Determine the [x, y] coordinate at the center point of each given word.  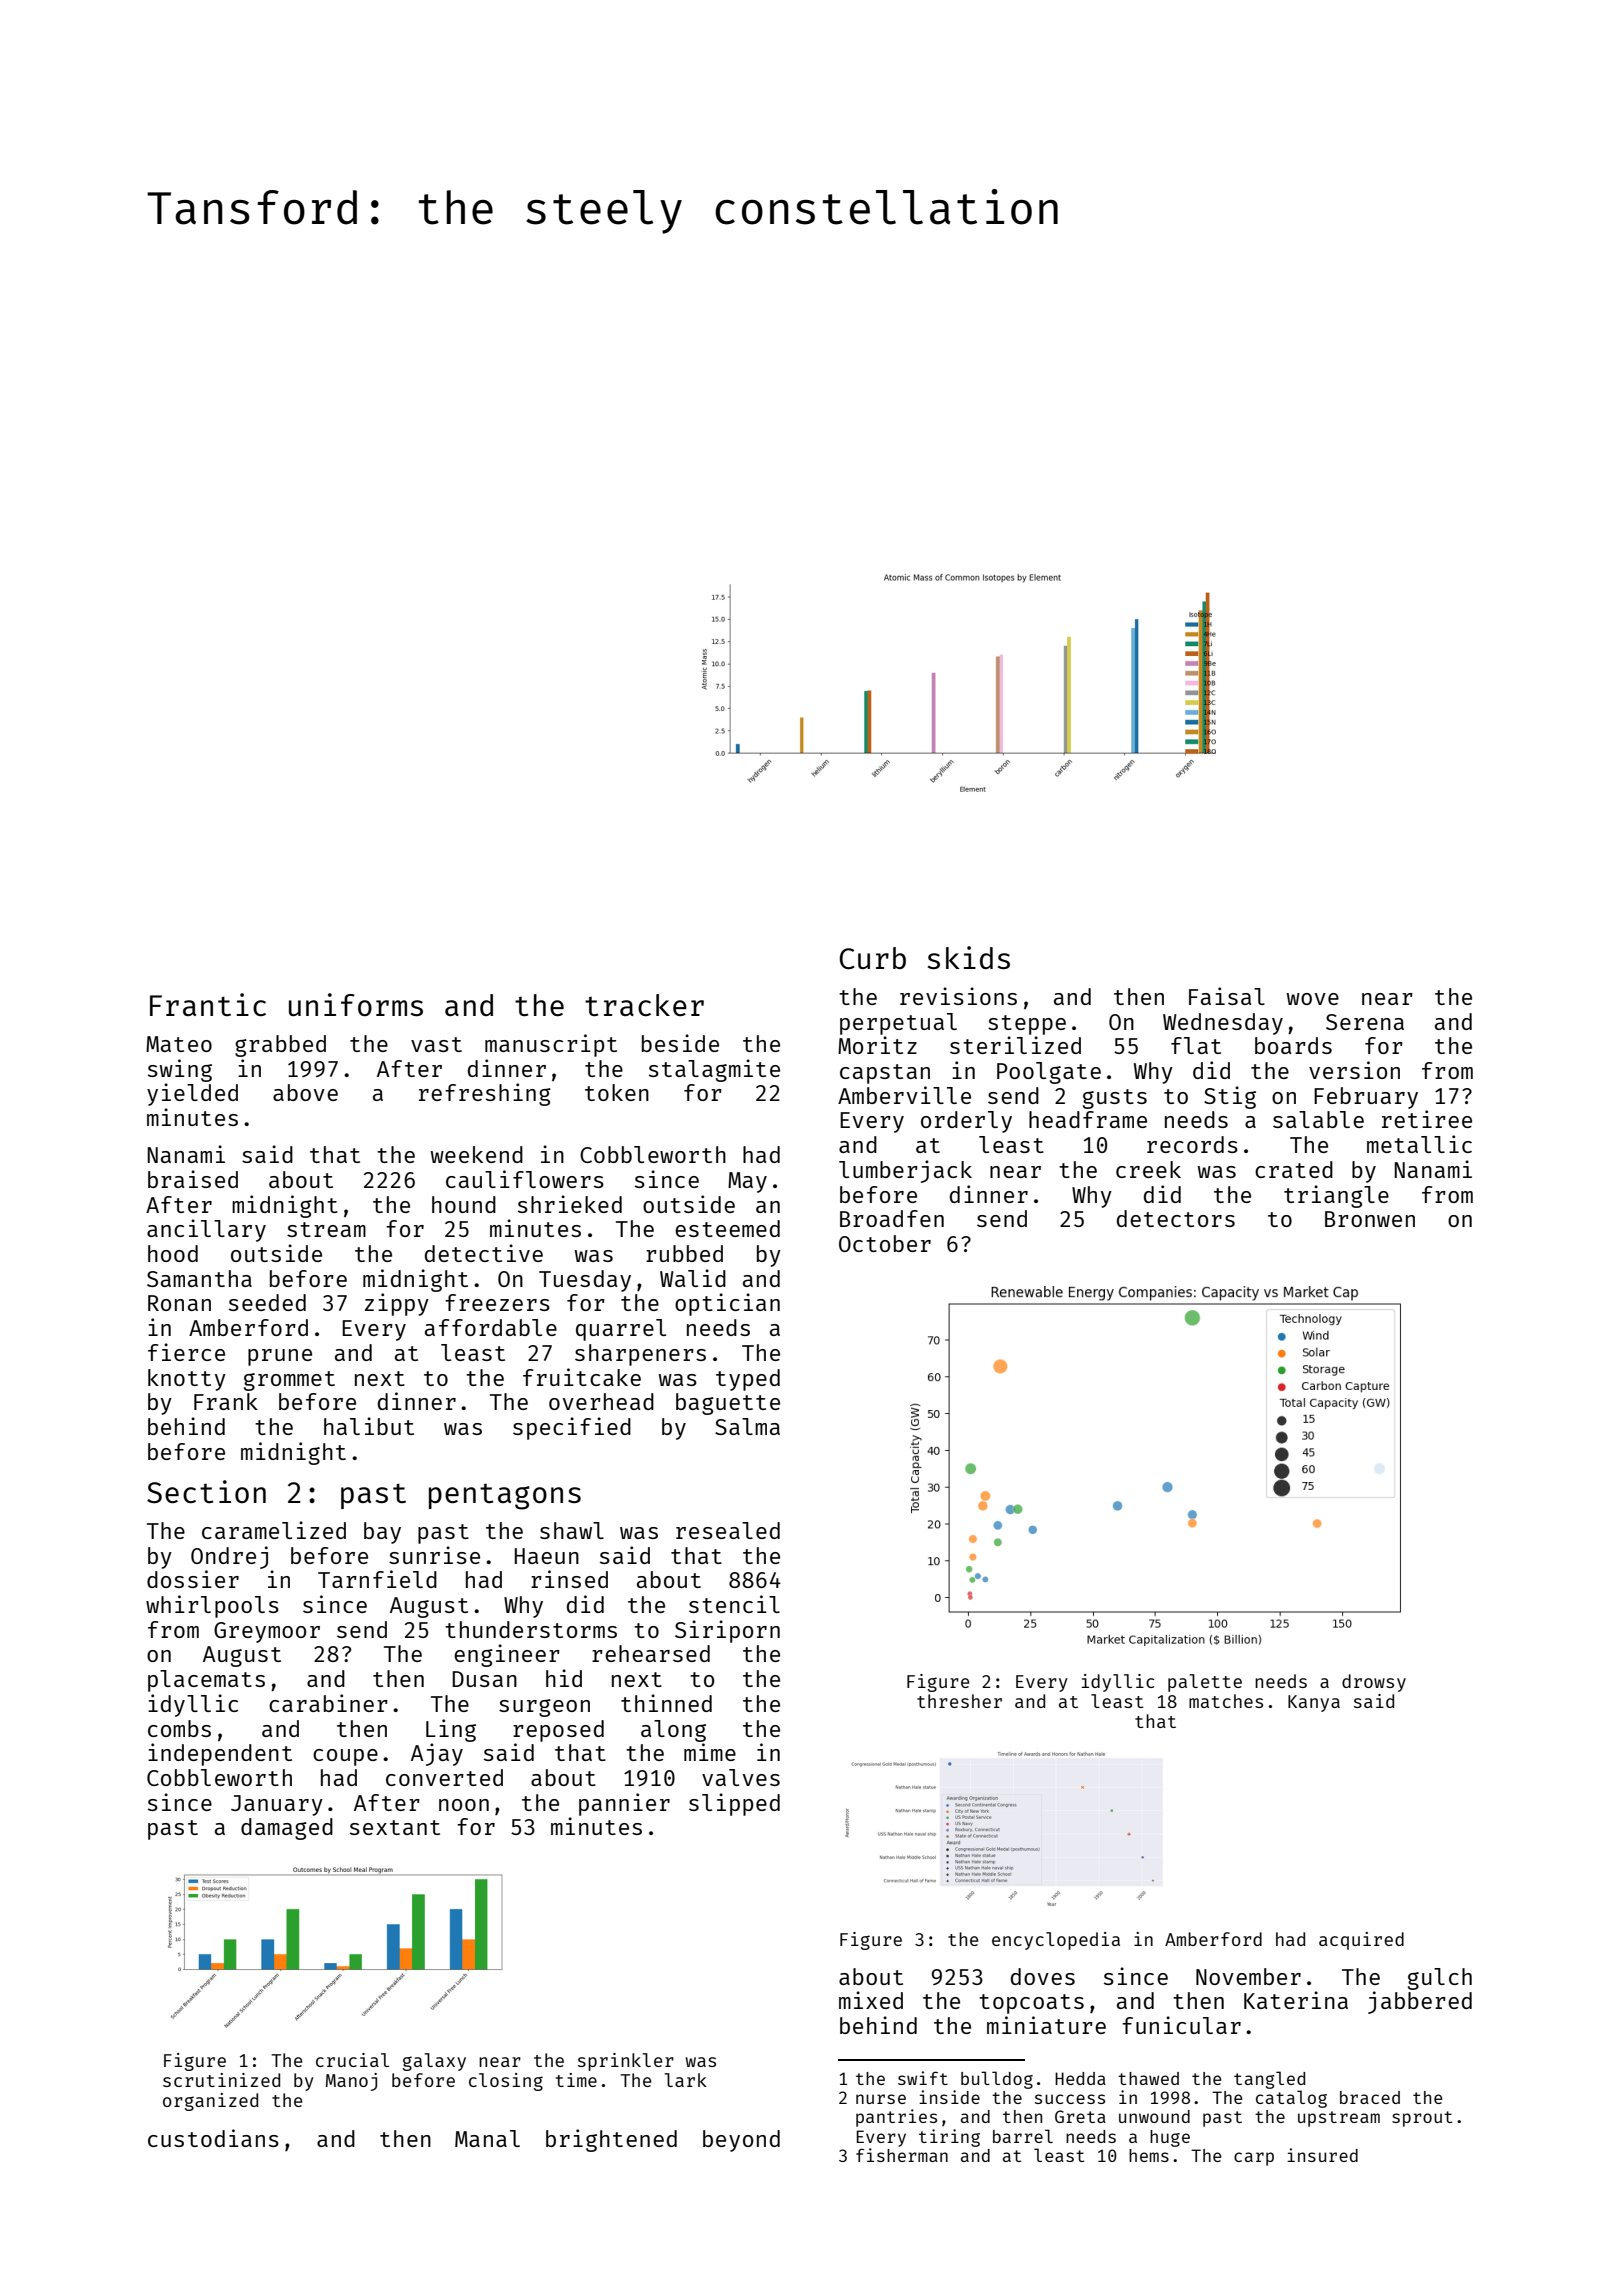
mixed [871, 2000]
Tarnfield [377, 1579]
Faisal [1227, 996]
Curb [873, 958]
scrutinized [221, 2080]
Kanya [1314, 1703]
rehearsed [651, 1653]
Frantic [208, 1004]
